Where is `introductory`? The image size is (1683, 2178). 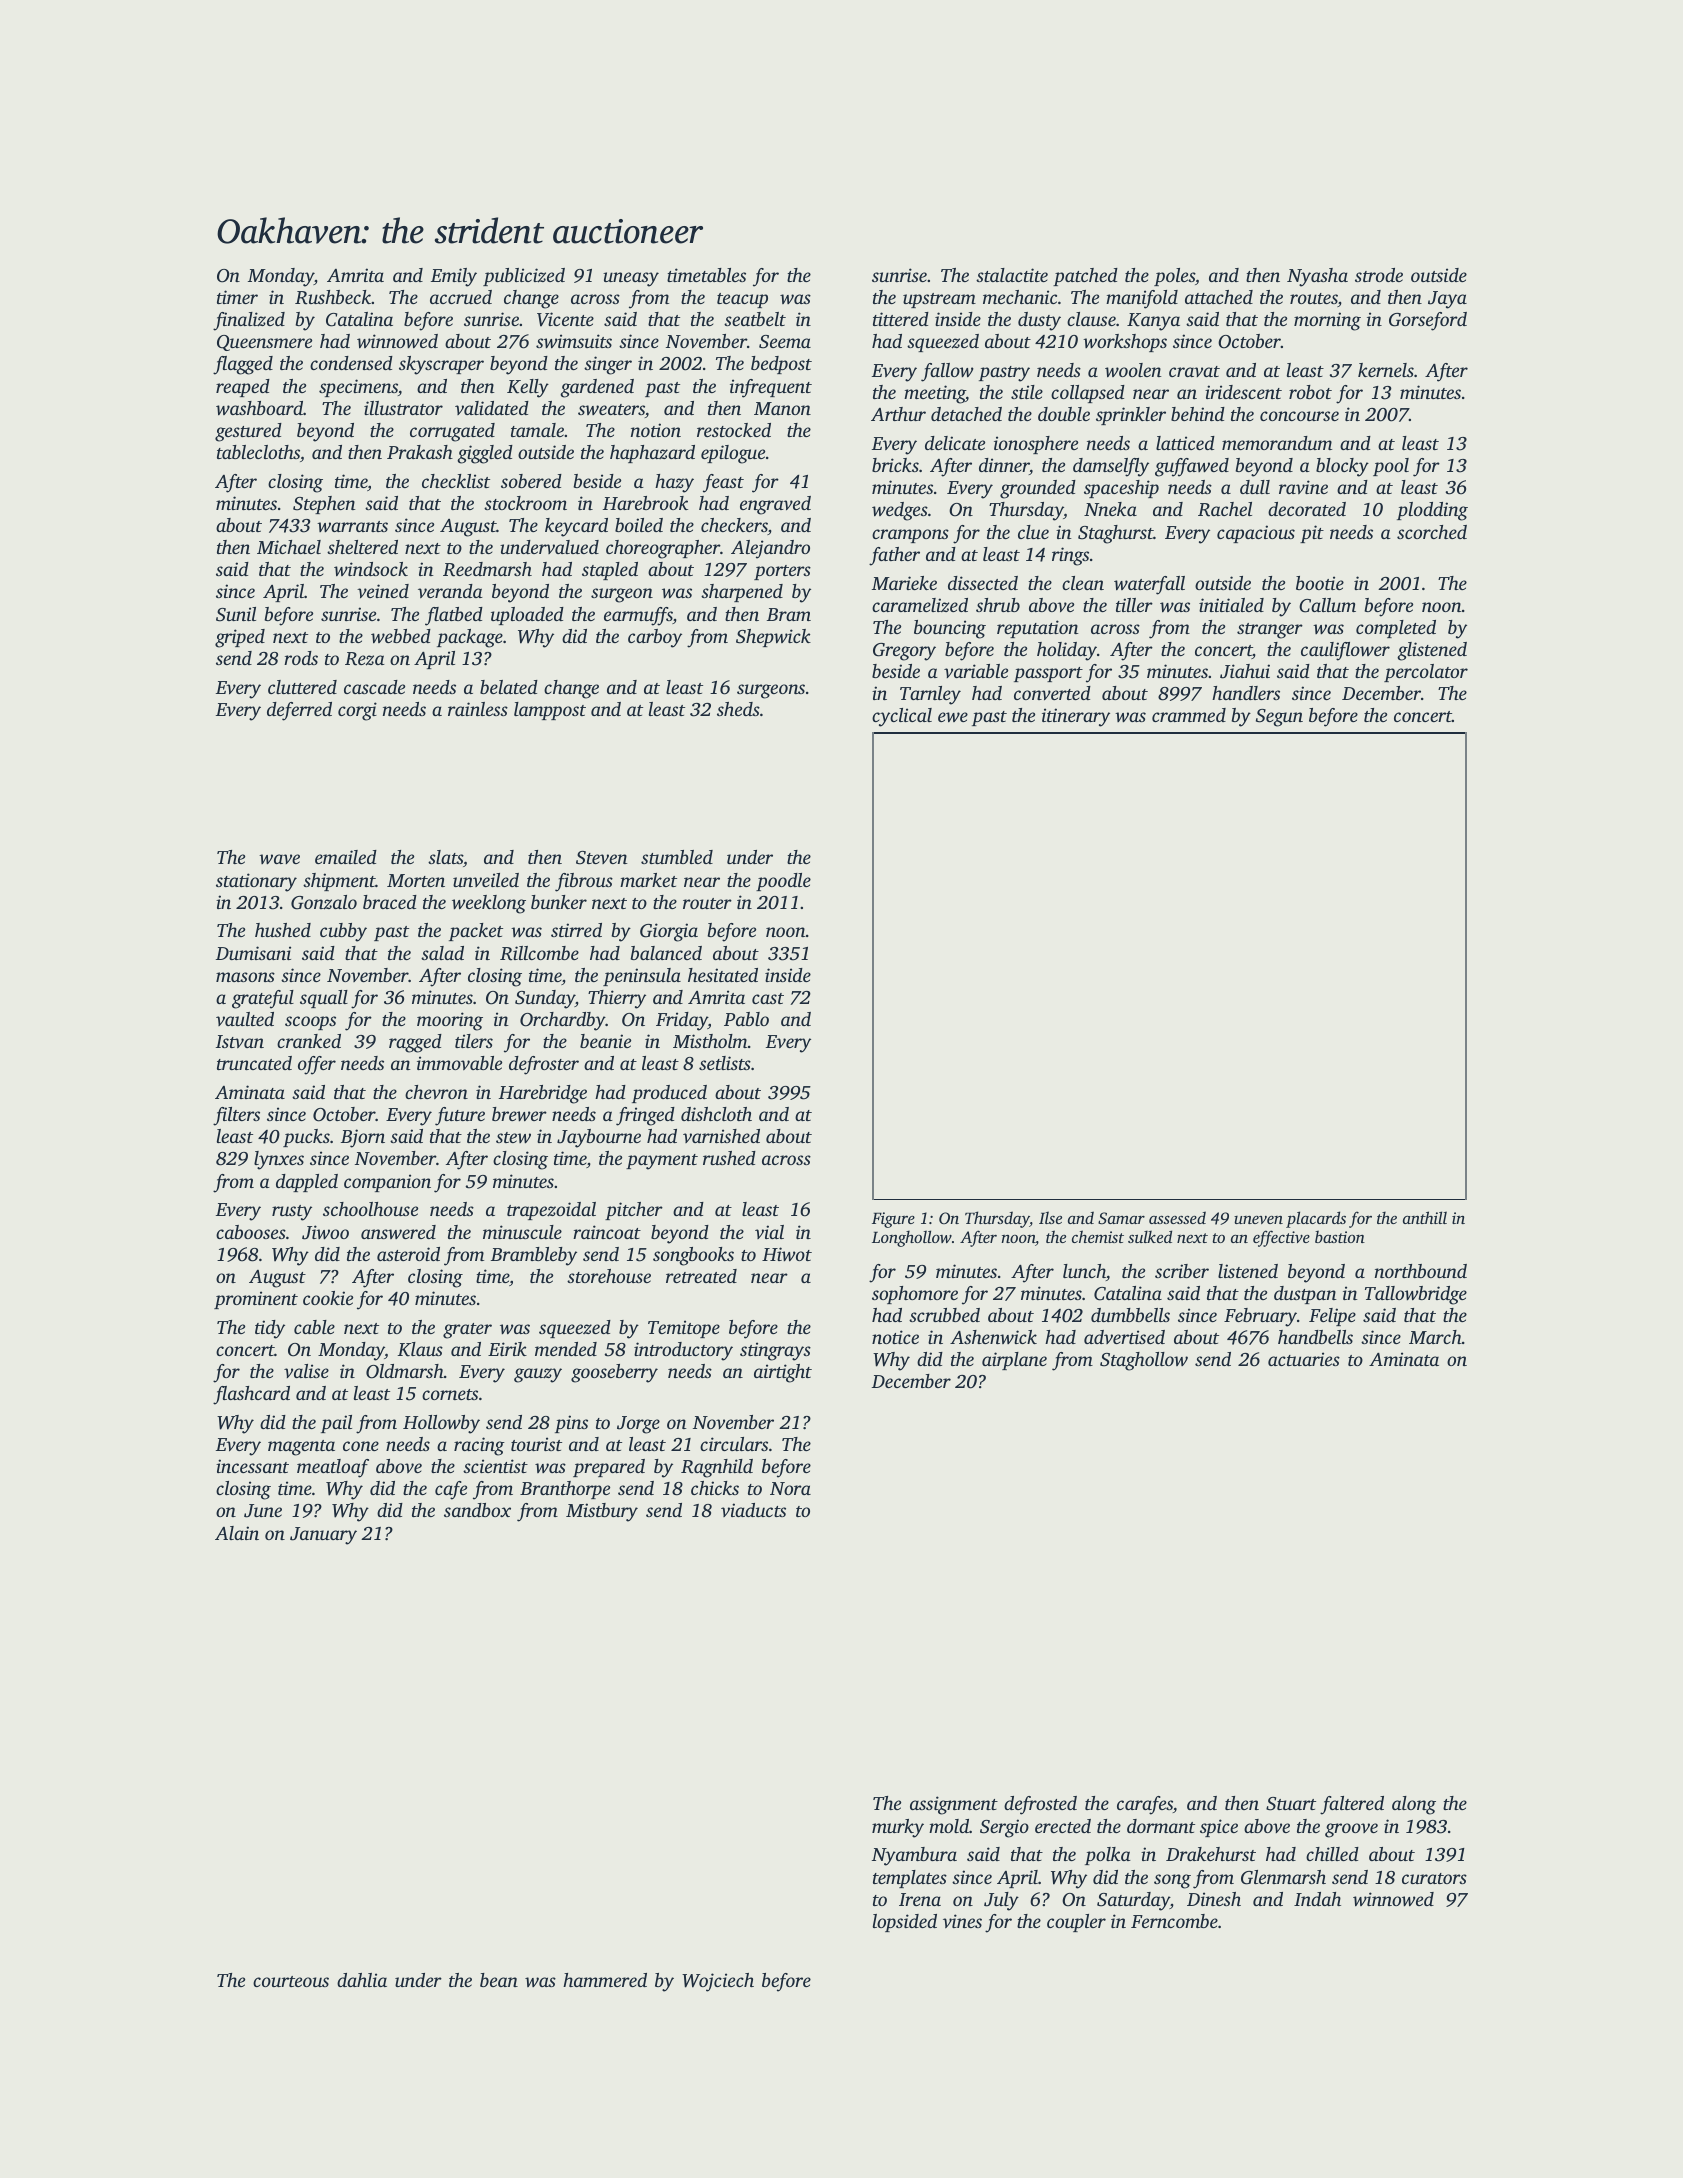
introductory is located at coordinates (683, 1351).
